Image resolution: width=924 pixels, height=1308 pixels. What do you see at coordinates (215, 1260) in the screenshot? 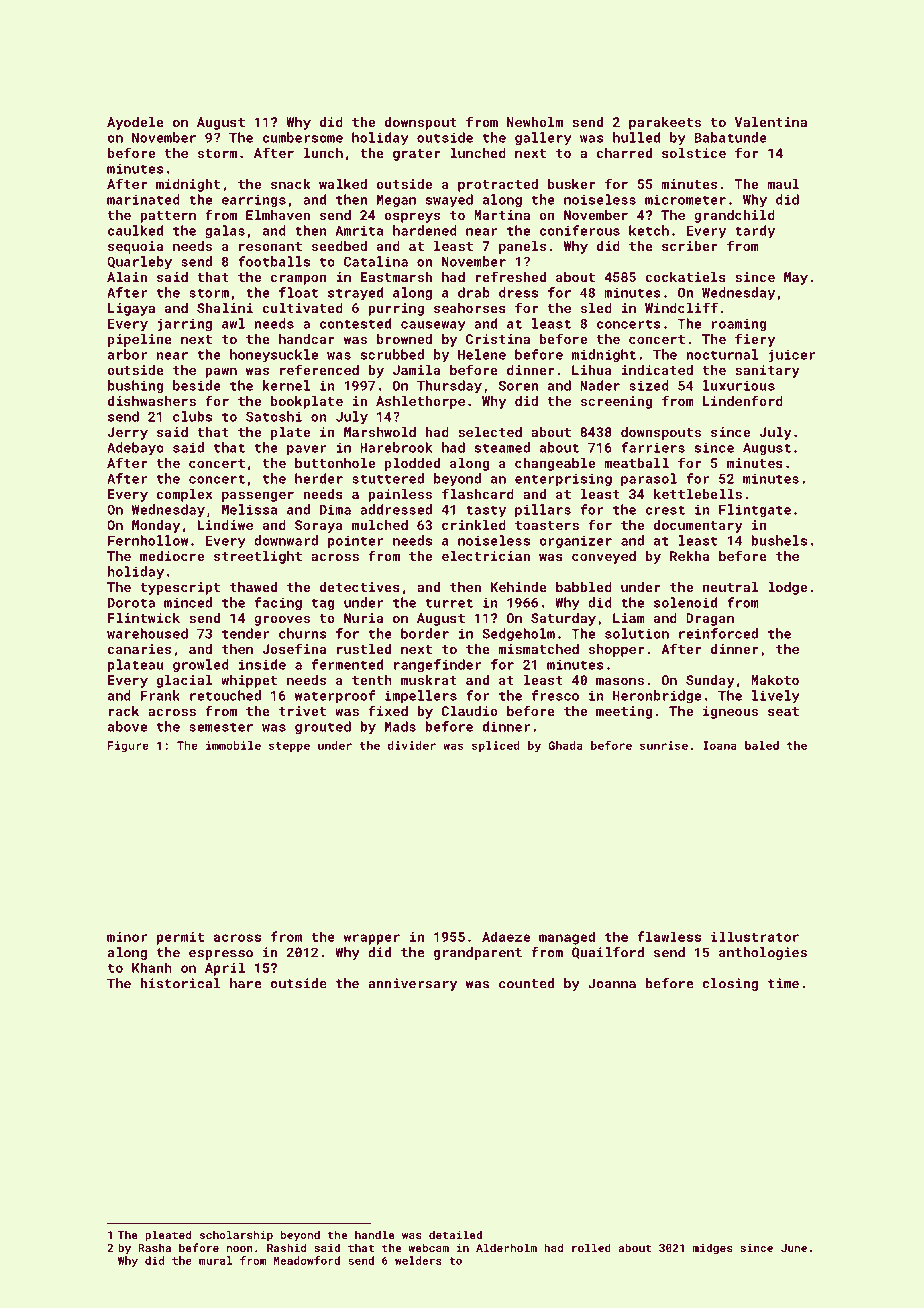
I see `mural` at bounding box center [215, 1260].
